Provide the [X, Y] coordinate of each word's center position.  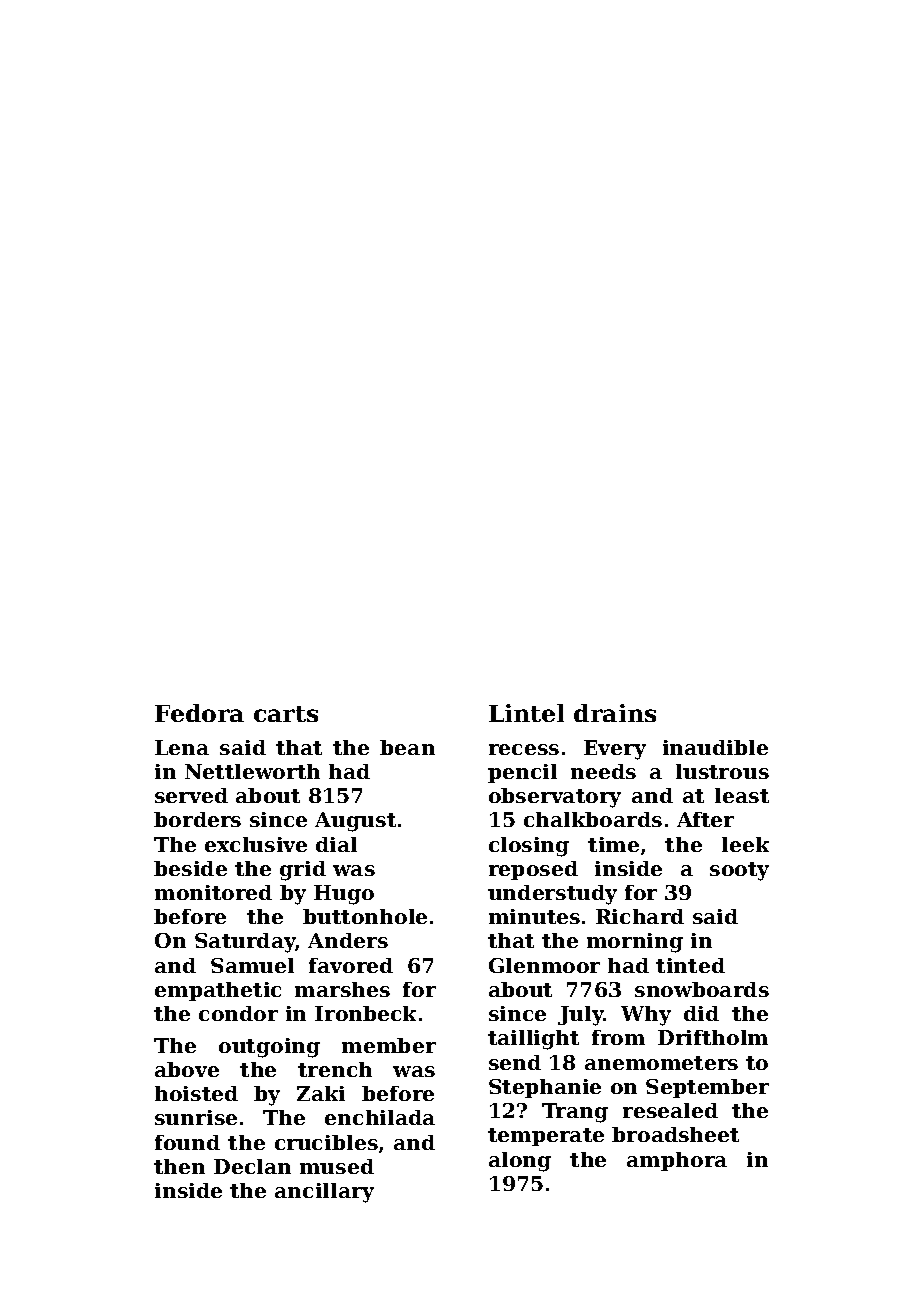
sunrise [196, 1117]
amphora [677, 1161]
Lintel [526, 713]
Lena [182, 747]
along [520, 1162]
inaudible [715, 747]
